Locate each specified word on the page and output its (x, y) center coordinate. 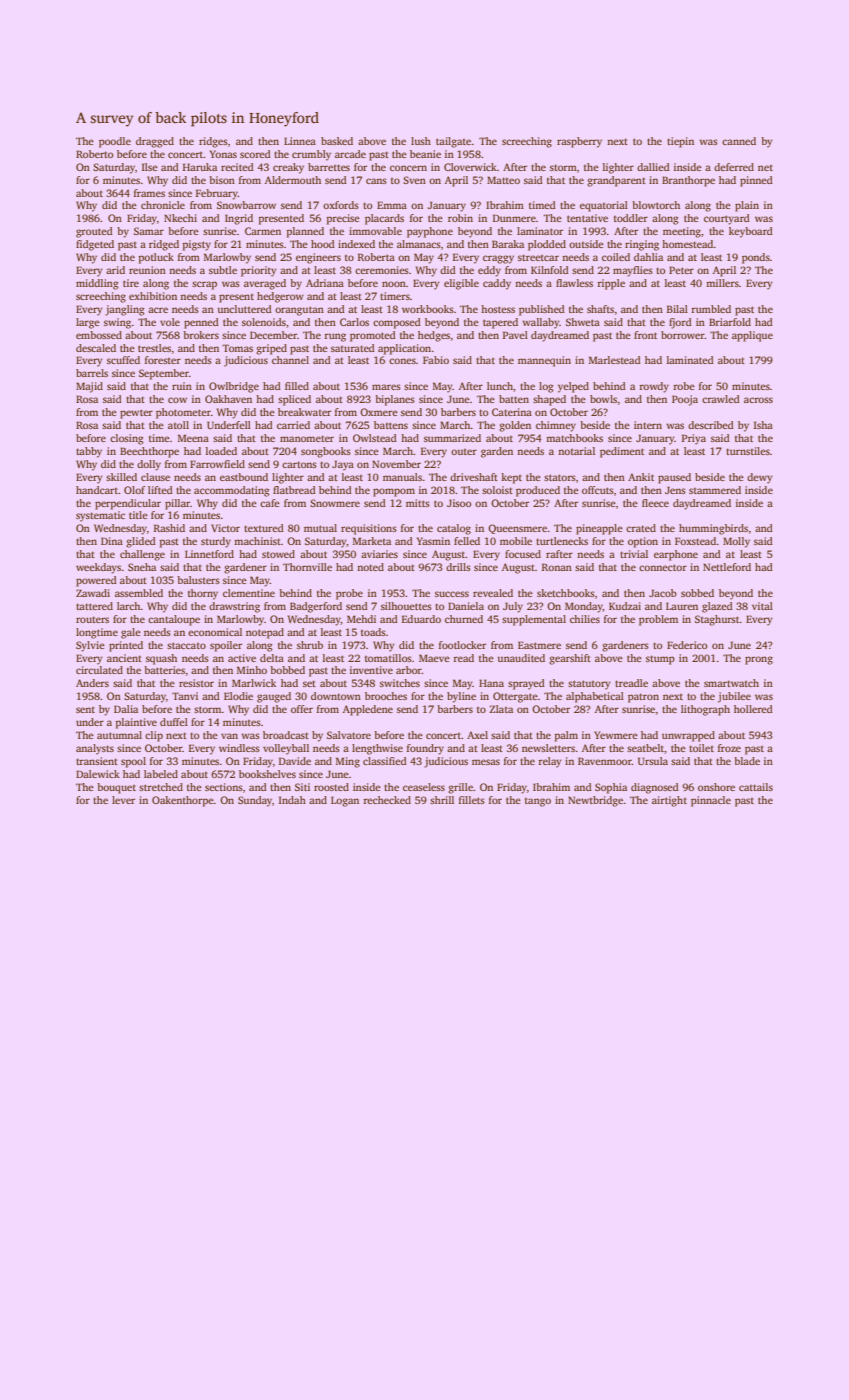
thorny (203, 594)
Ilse (150, 167)
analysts (95, 749)
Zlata (501, 709)
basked (337, 141)
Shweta (583, 322)
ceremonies (382, 270)
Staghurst (717, 620)
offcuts (598, 490)
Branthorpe (688, 181)
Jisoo (459, 503)
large (88, 323)
